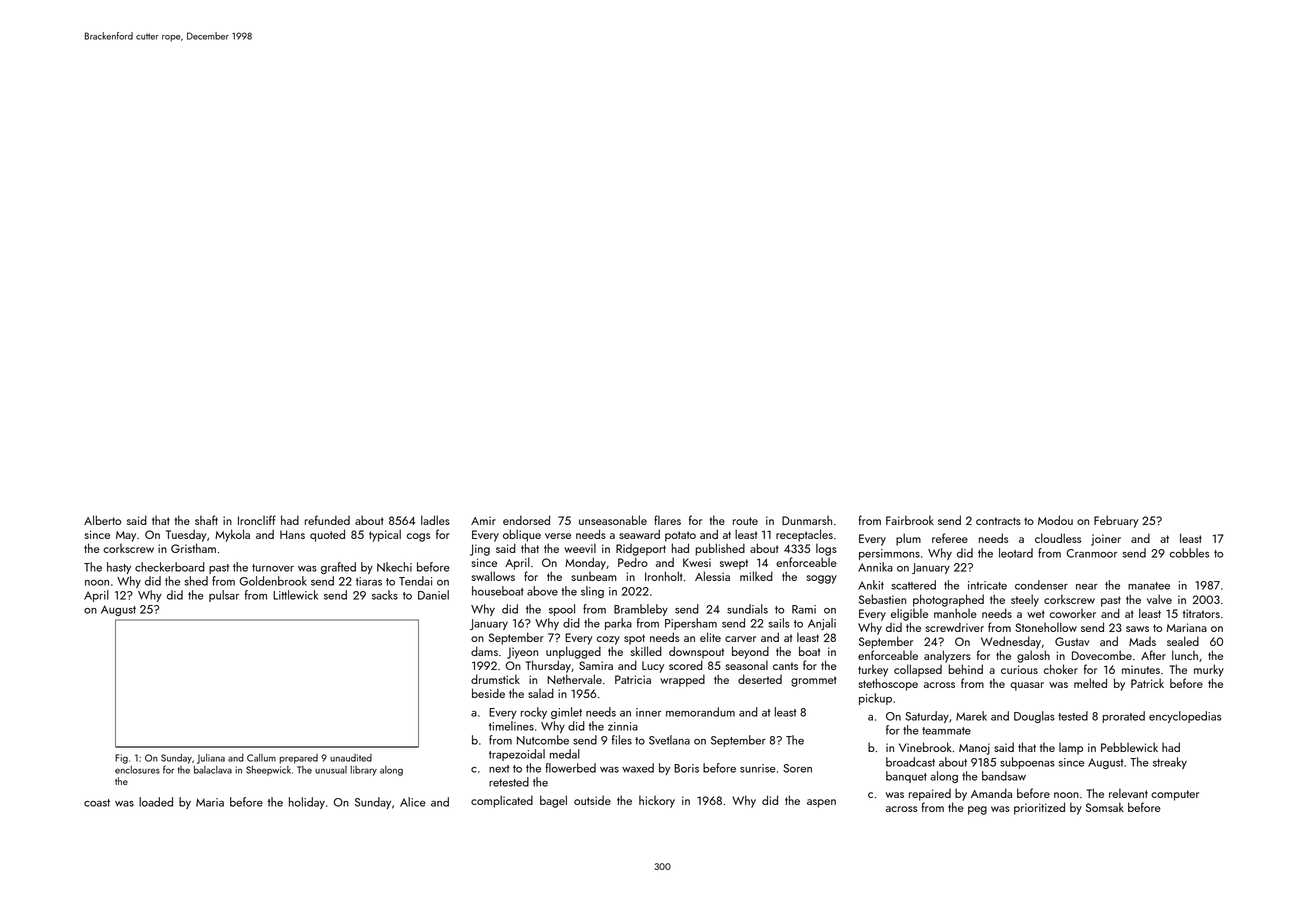 This screenshot has width=1308, height=924. What do you see at coordinates (295, 595) in the screenshot?
I see `Littlewick` at bounding box center [295, 595].
